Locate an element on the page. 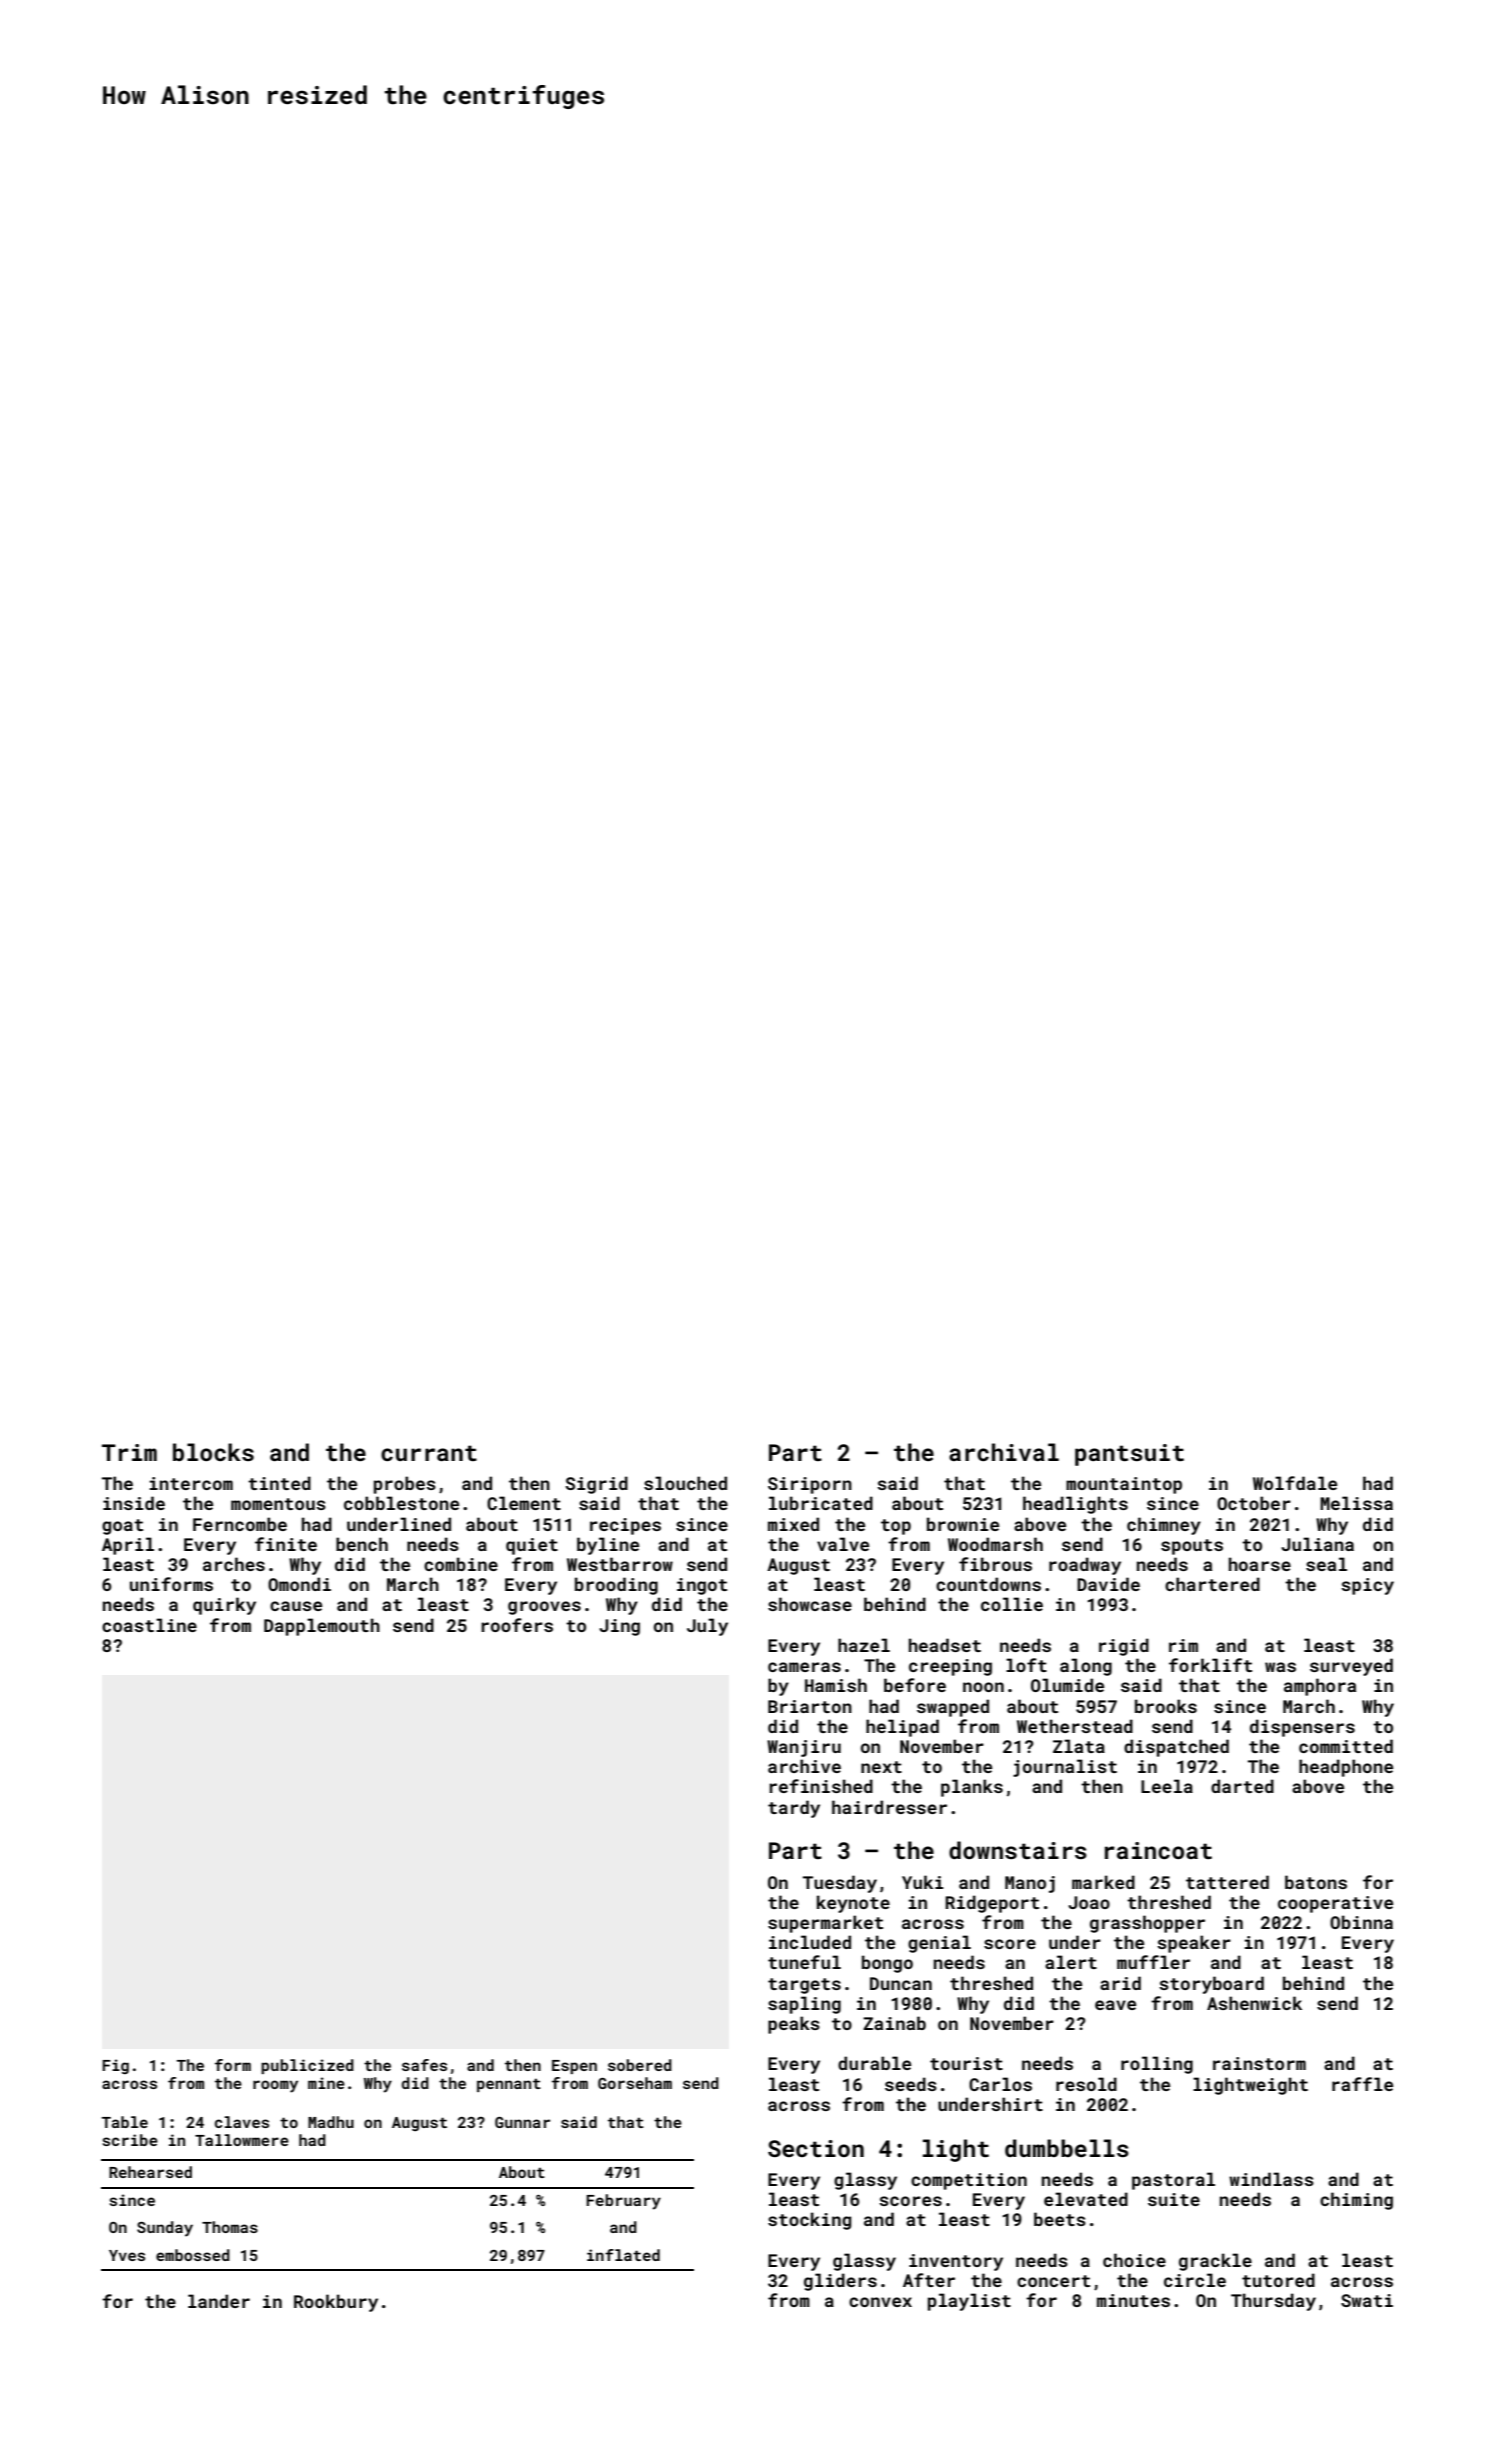  mine is located at coordinates (326, 2083).
